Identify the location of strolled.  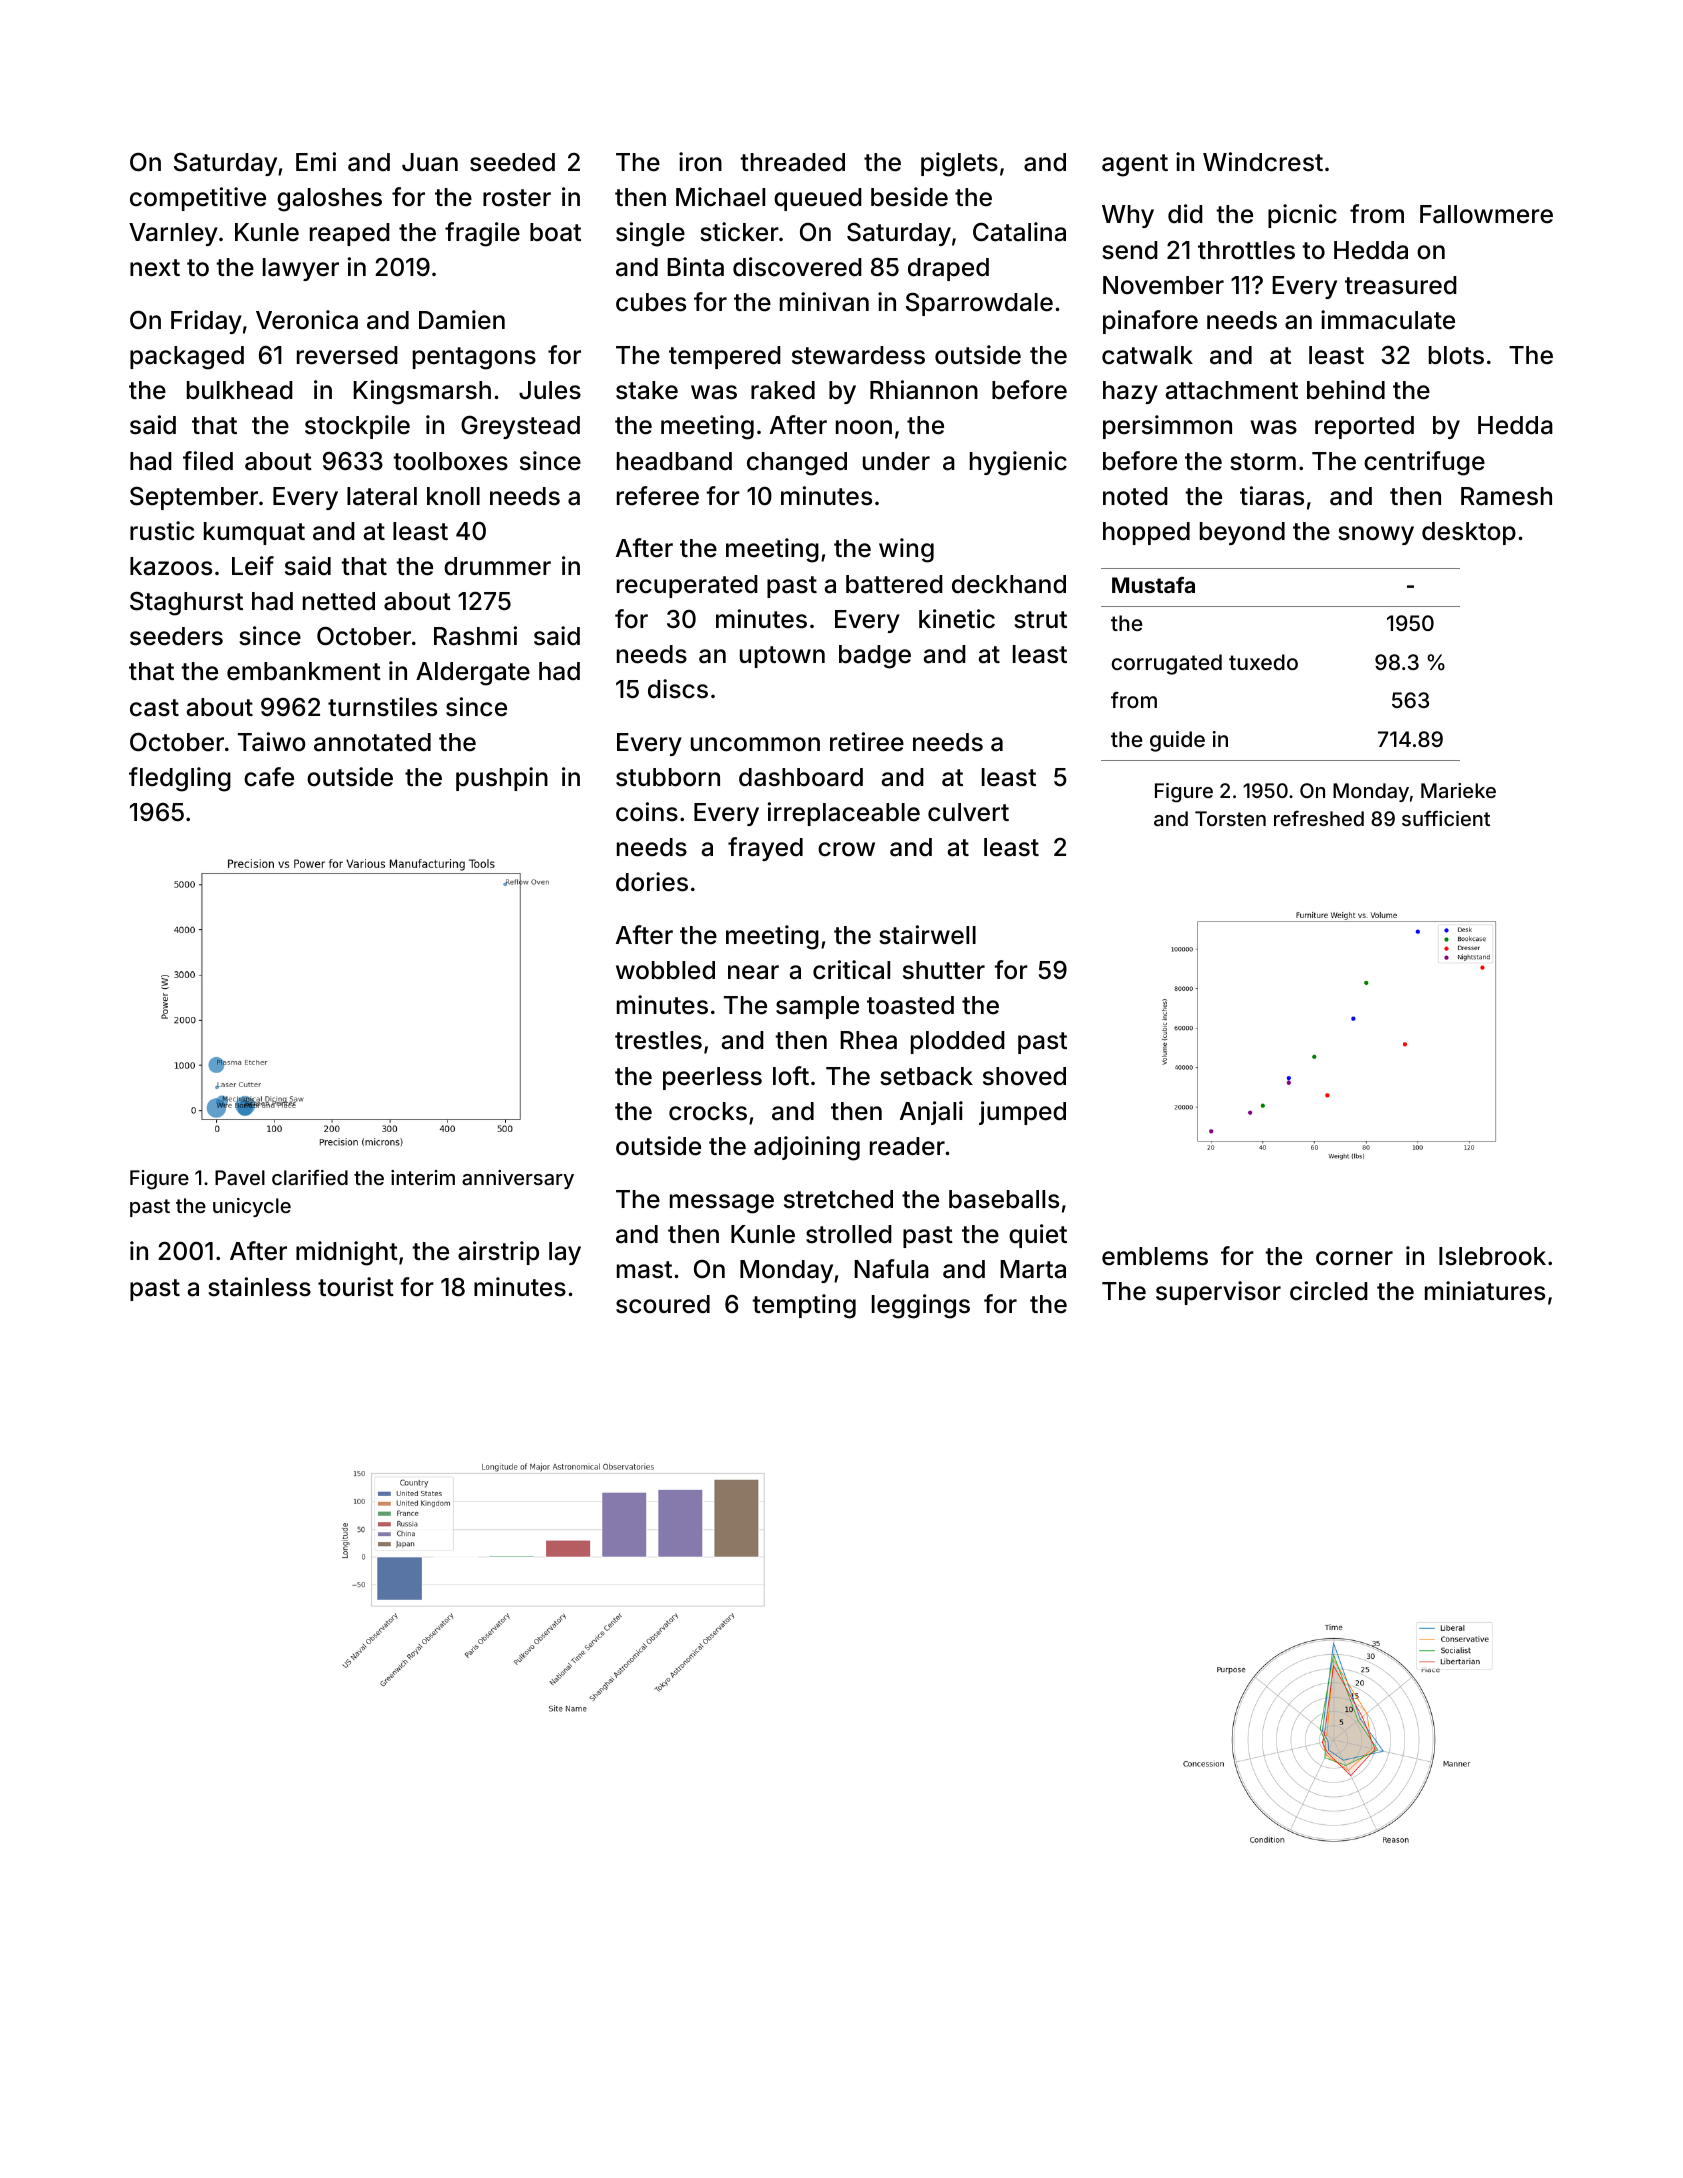
(849, 1234).
